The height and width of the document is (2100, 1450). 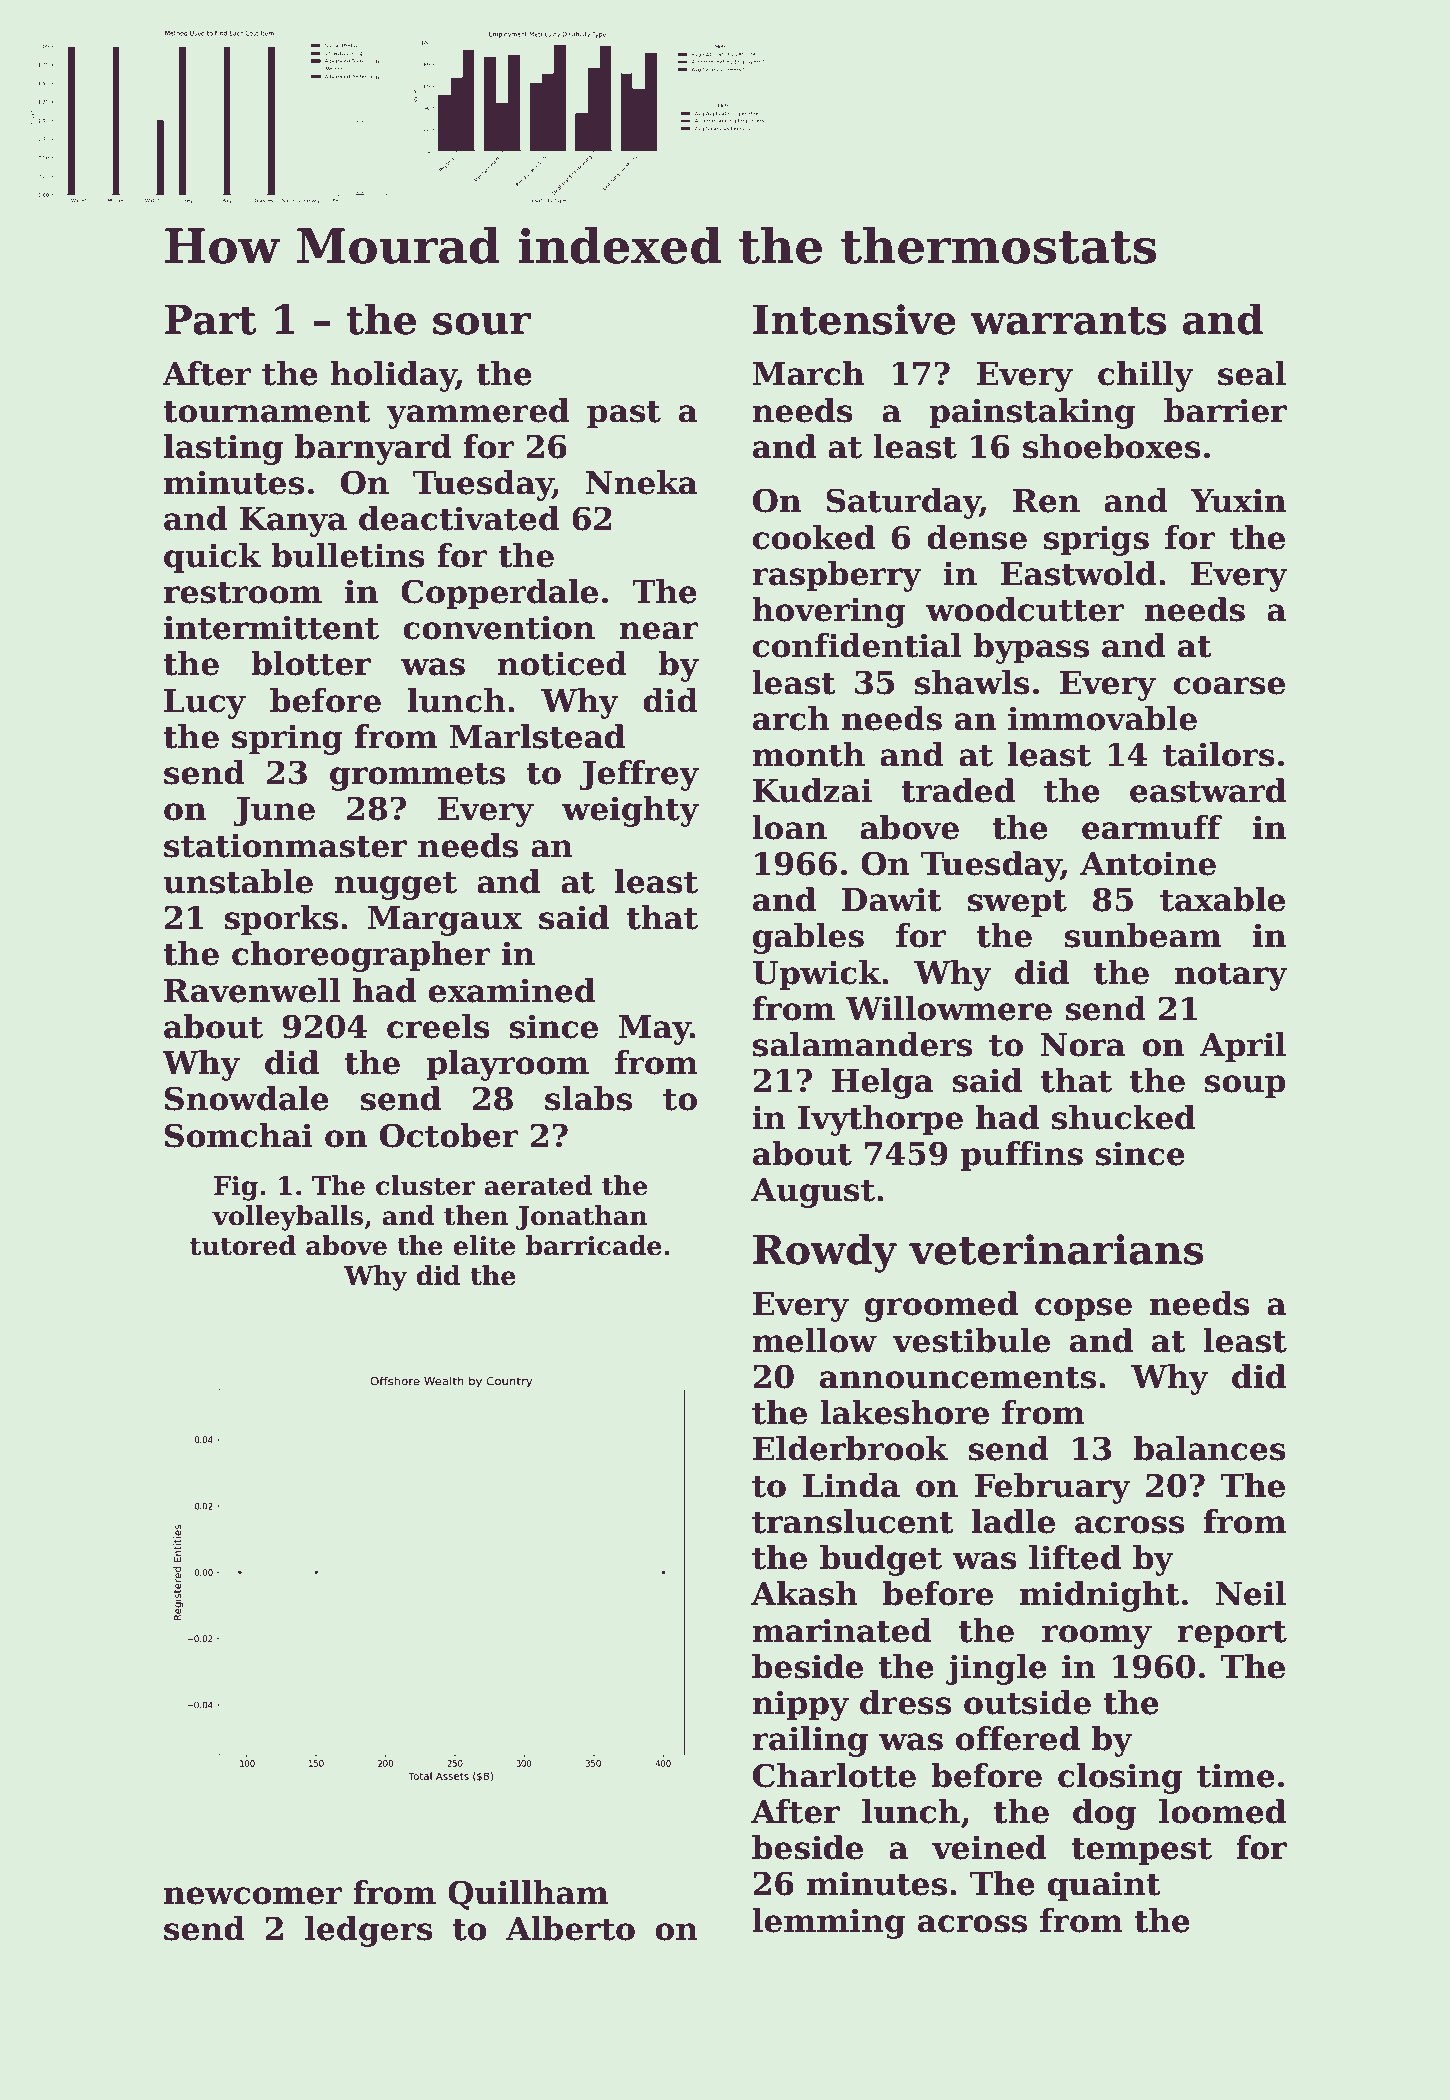 I want to click on balances, so click(x=1210, y=1448).
